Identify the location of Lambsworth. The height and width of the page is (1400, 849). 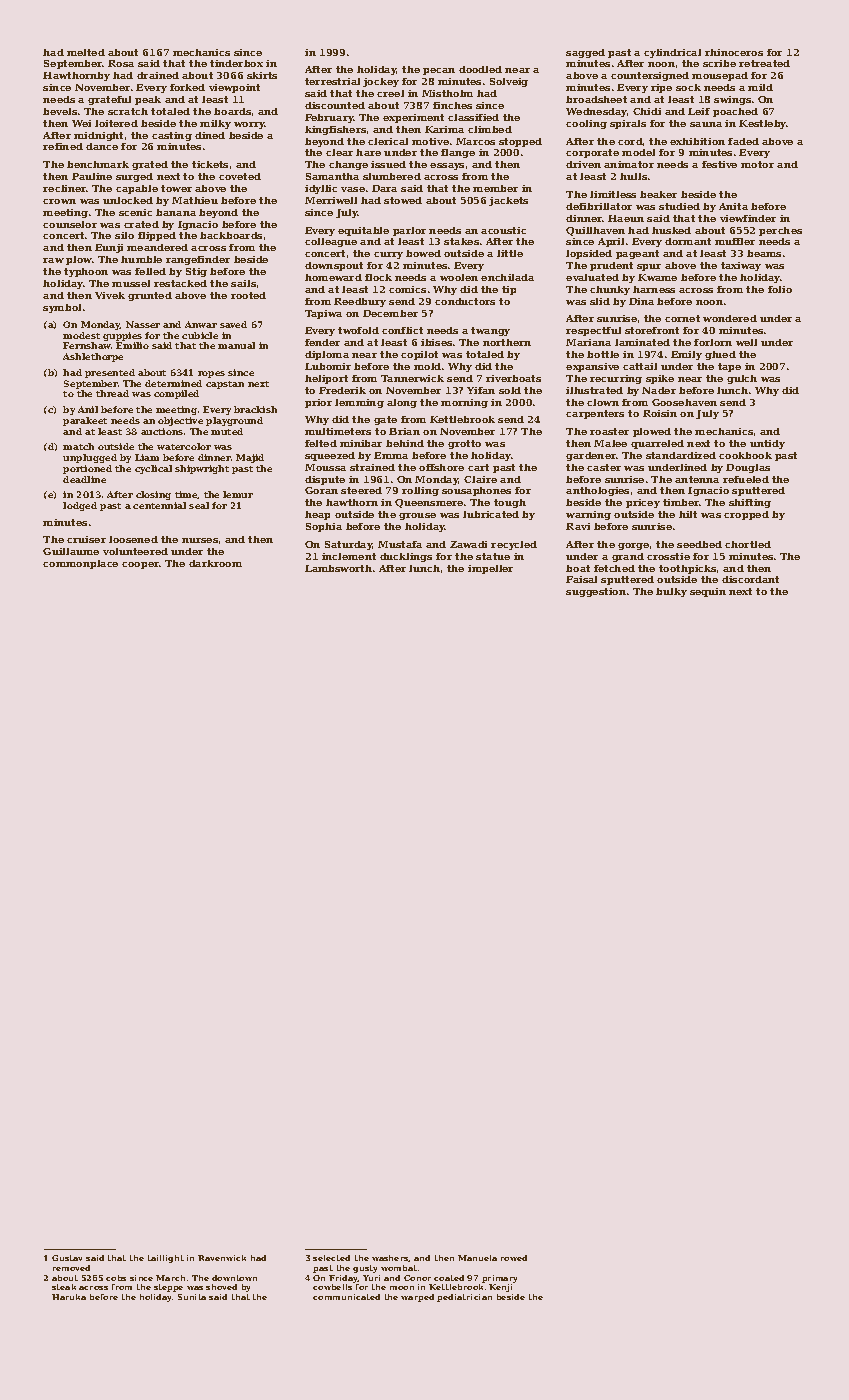
(338, 568).
